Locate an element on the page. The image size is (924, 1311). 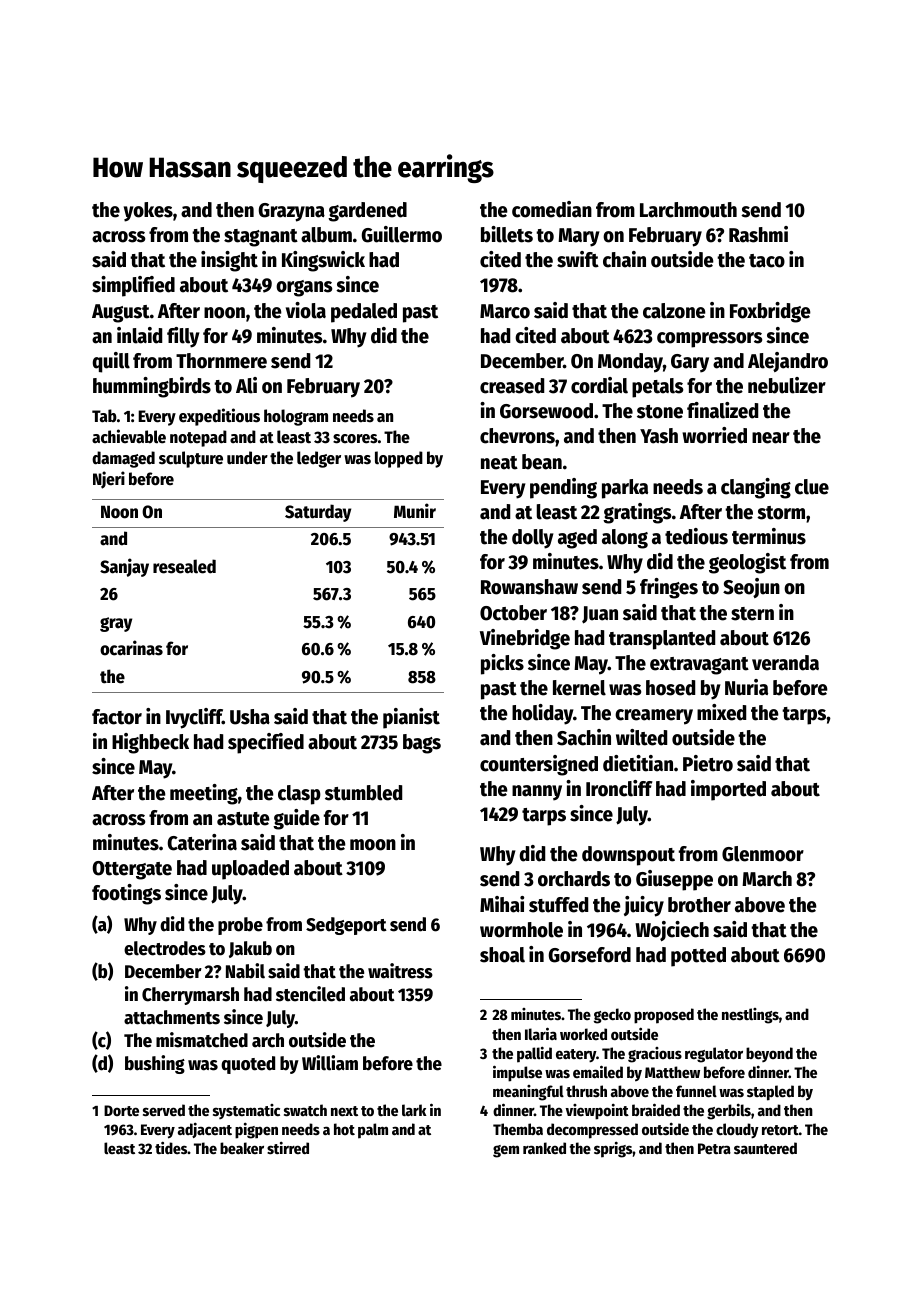
ocarinas is located at coordinates (131, 648).
